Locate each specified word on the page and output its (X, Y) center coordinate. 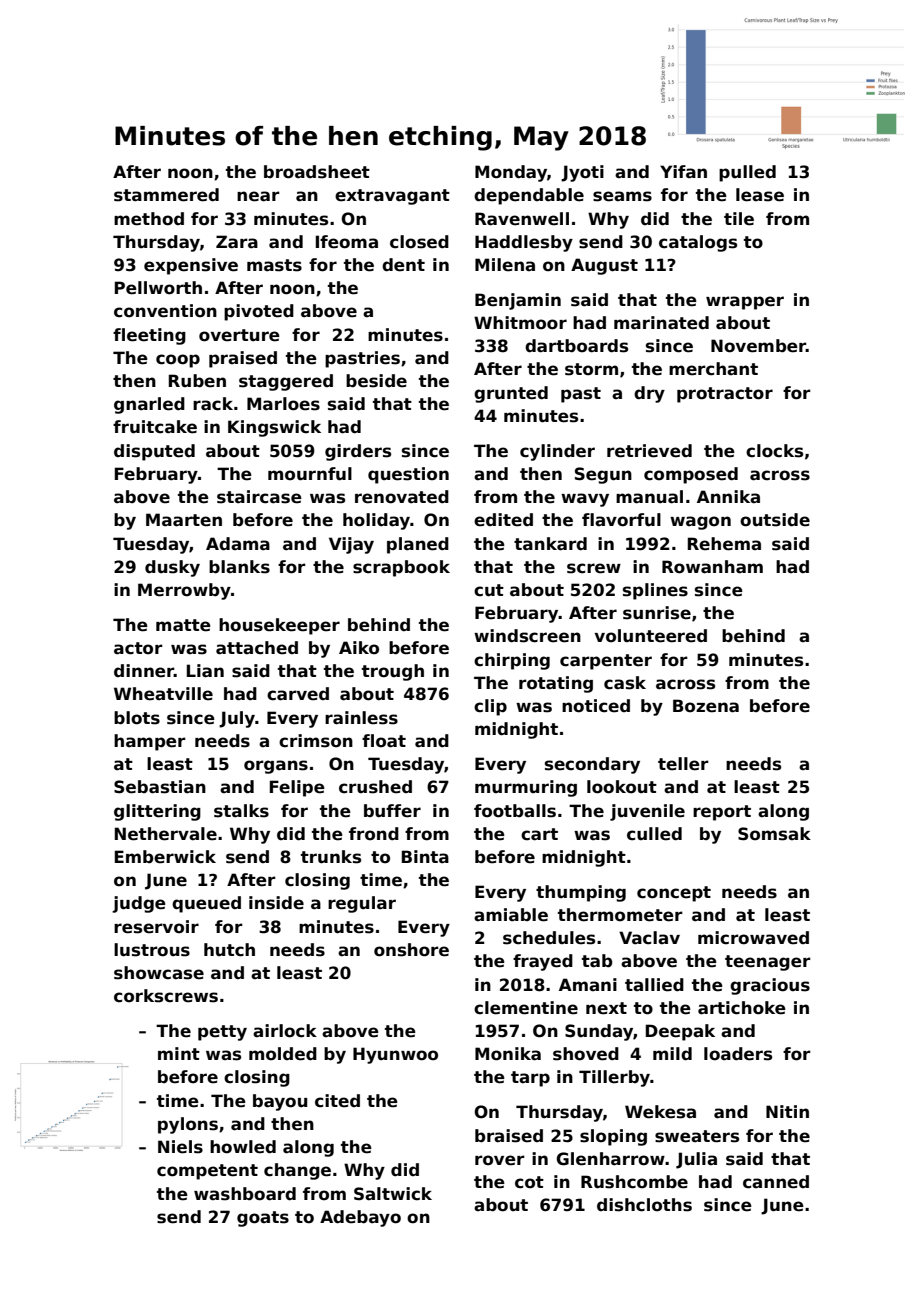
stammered (166, 195)
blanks (239, 567)
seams (622, 196)
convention (165, 311)
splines (655, 591)
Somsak (774, 834)
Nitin (787, 1111)
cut (489, 590)
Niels (180, 1147)
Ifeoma (347, 242)
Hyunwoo (395, 1055)
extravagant (392, 197)
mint (179, 1053)
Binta (425, 857)
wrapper (745, 303)
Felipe (297, 788)
